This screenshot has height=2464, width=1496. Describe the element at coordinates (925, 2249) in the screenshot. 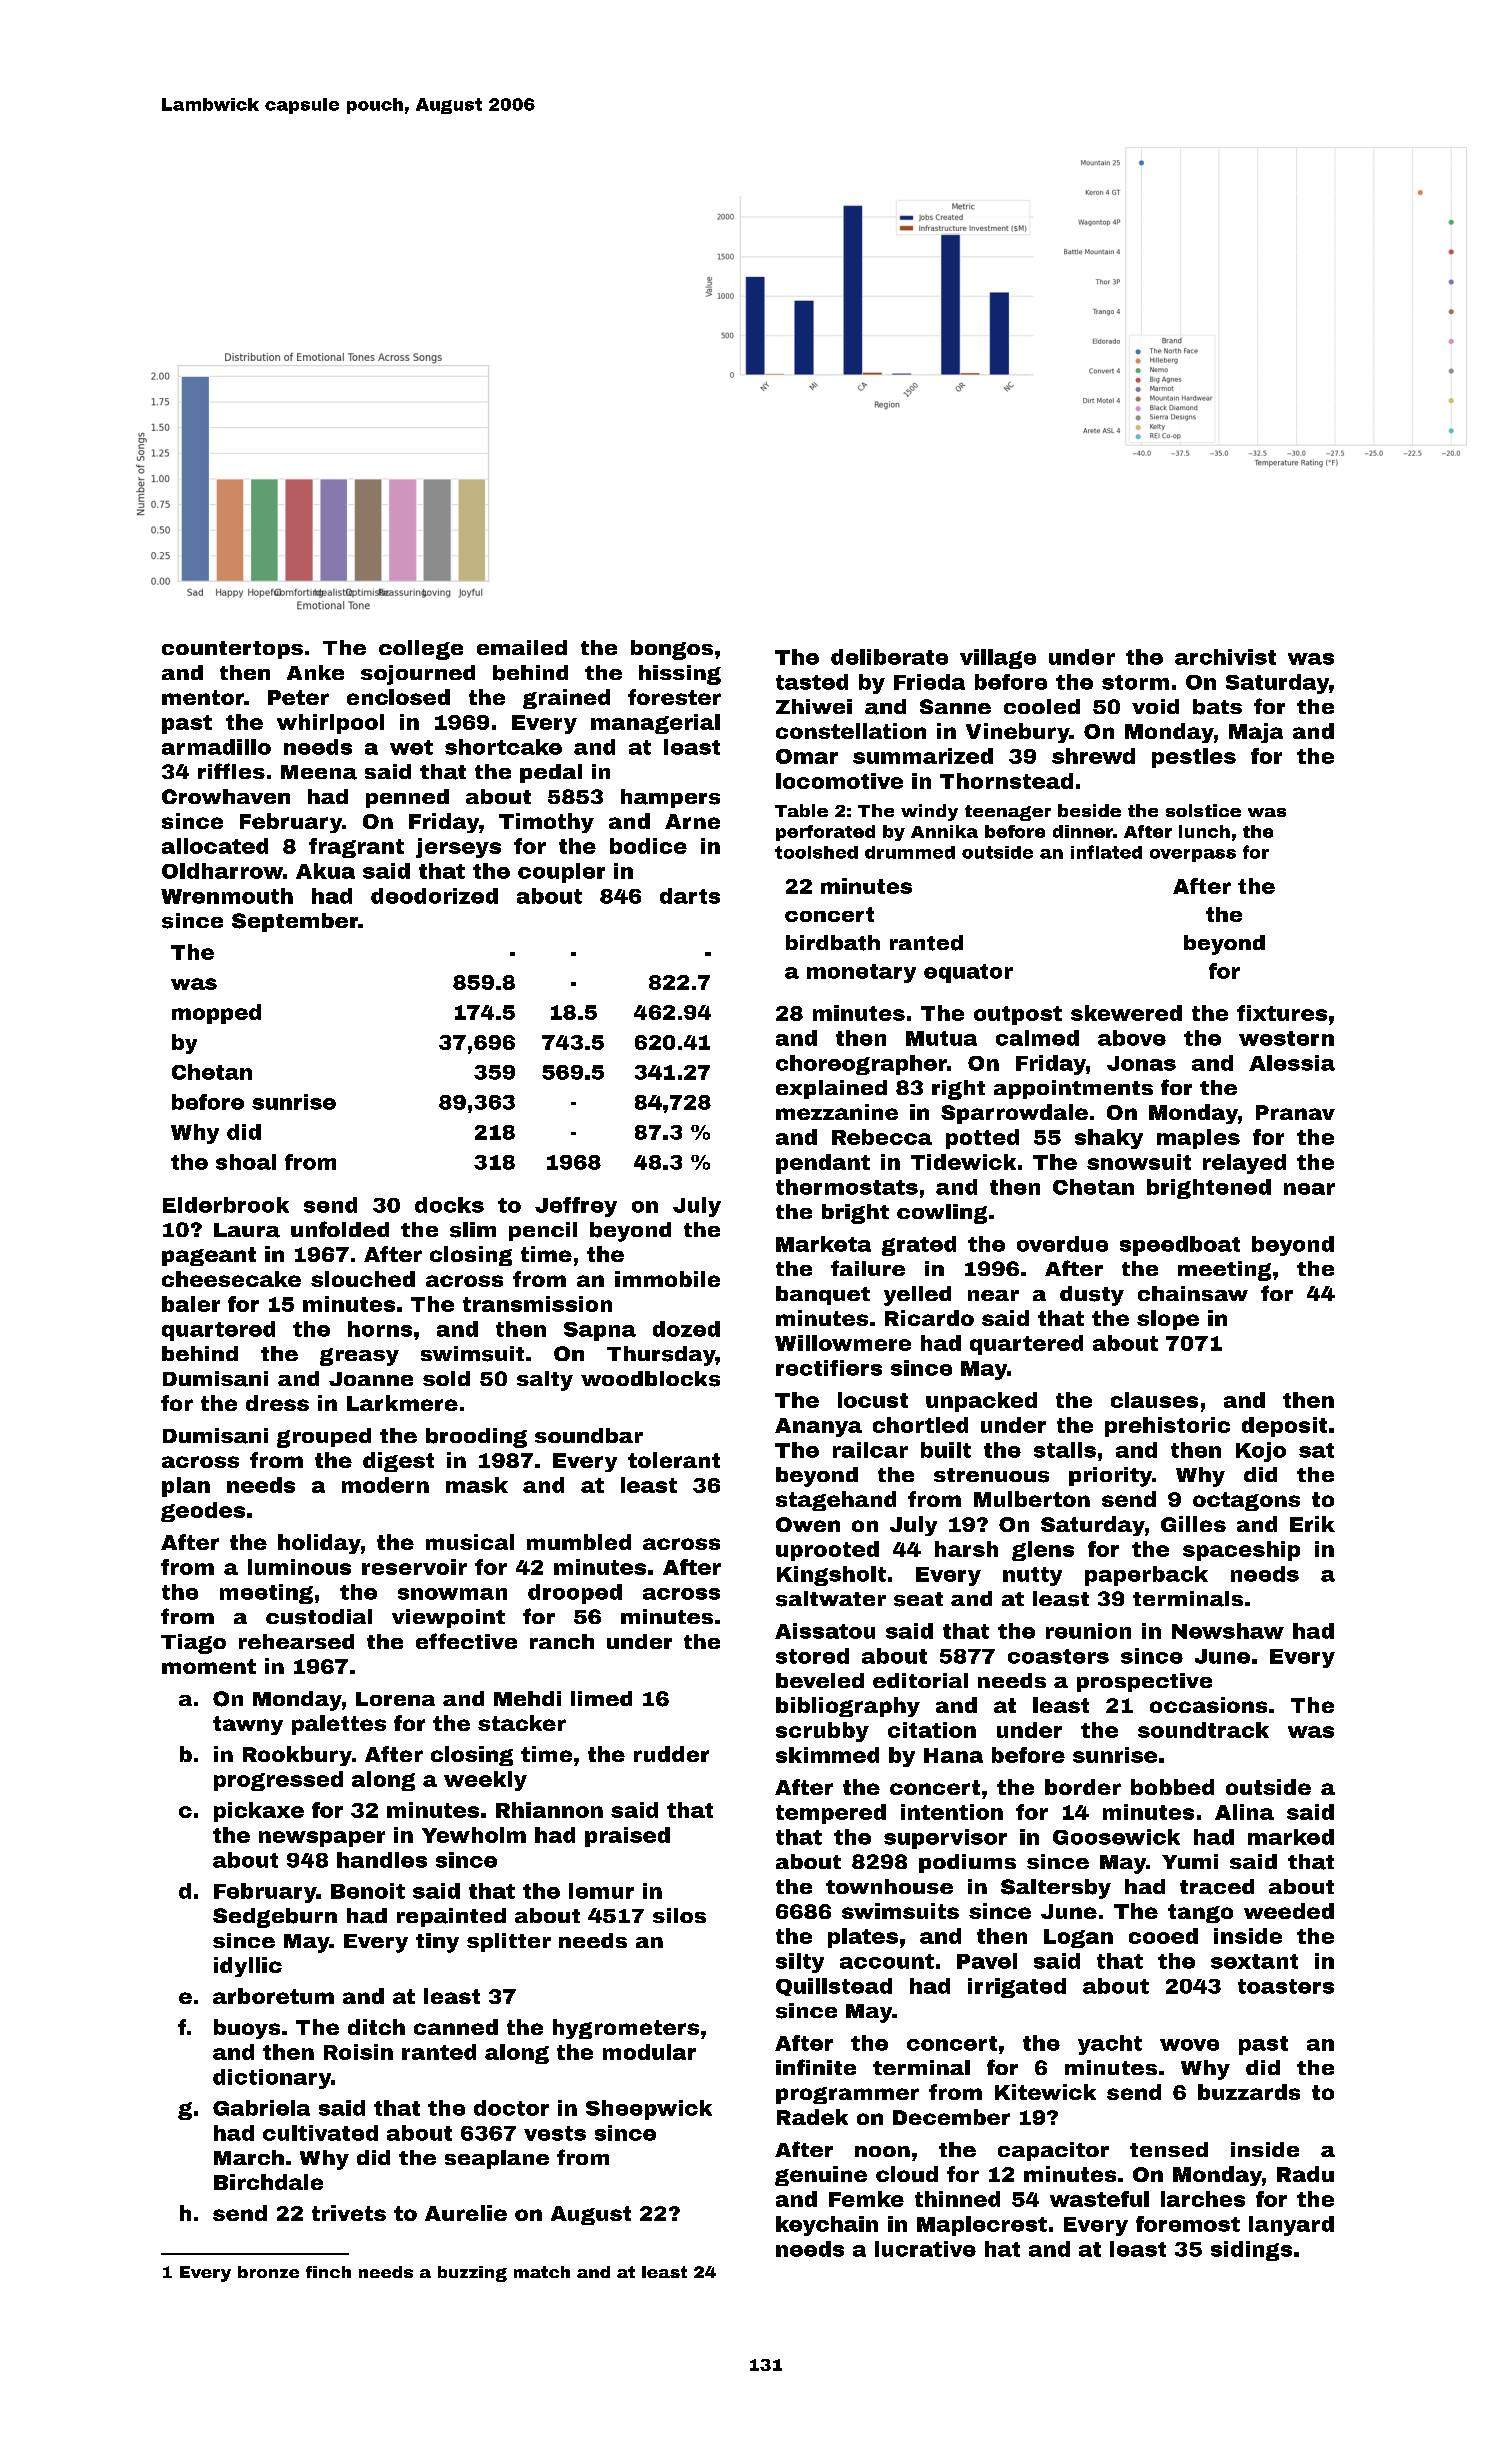

I see `lucrative` at that location.
